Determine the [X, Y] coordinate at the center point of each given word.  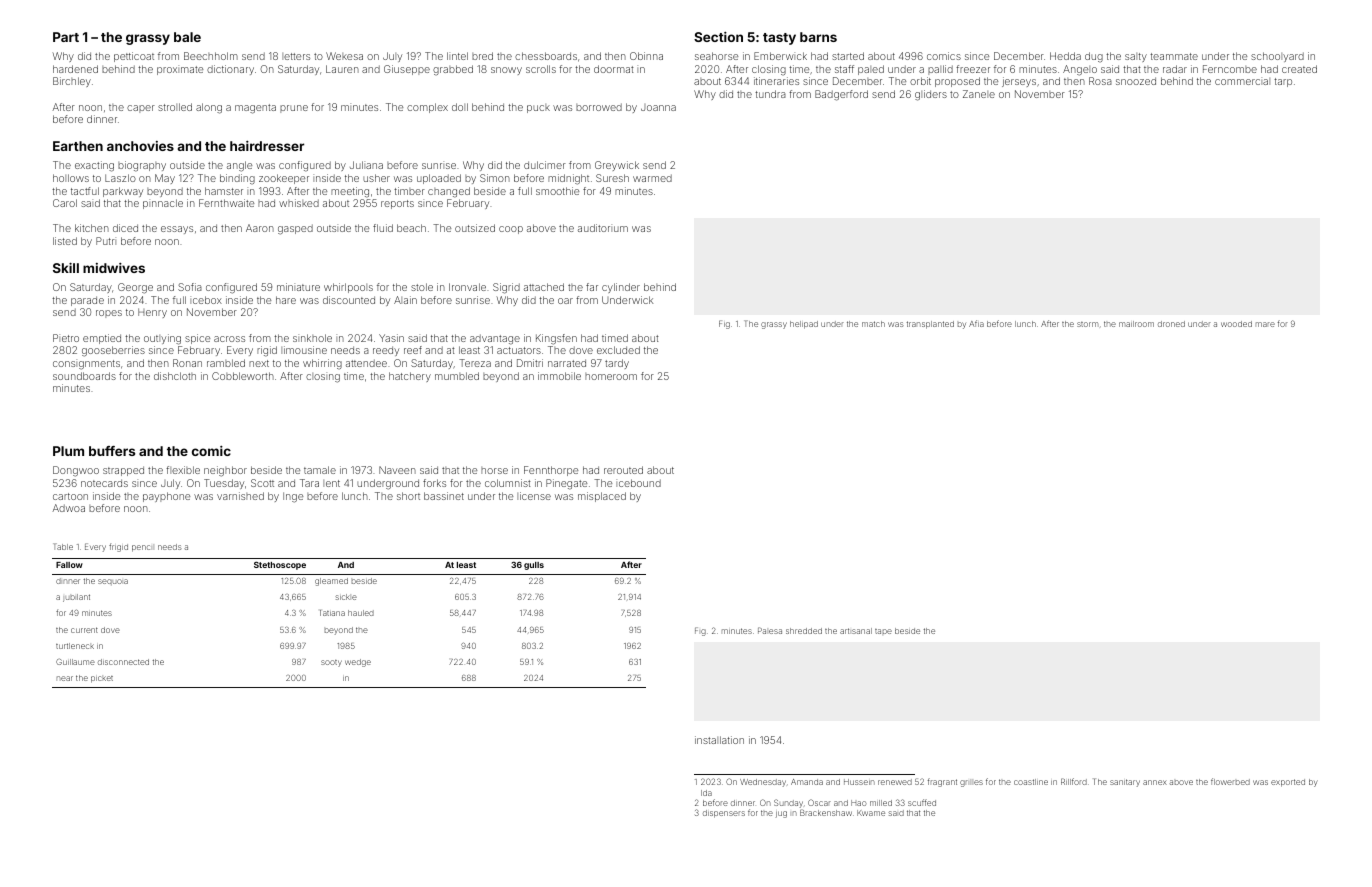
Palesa [770, 630]
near [65, 678]
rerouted [623, 470]
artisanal [856, 631]
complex [427, 108]
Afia [976, 323]
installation [719, 740]
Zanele [979, 94]
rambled [226, 363]
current [84, 630]
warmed [652, 178]
